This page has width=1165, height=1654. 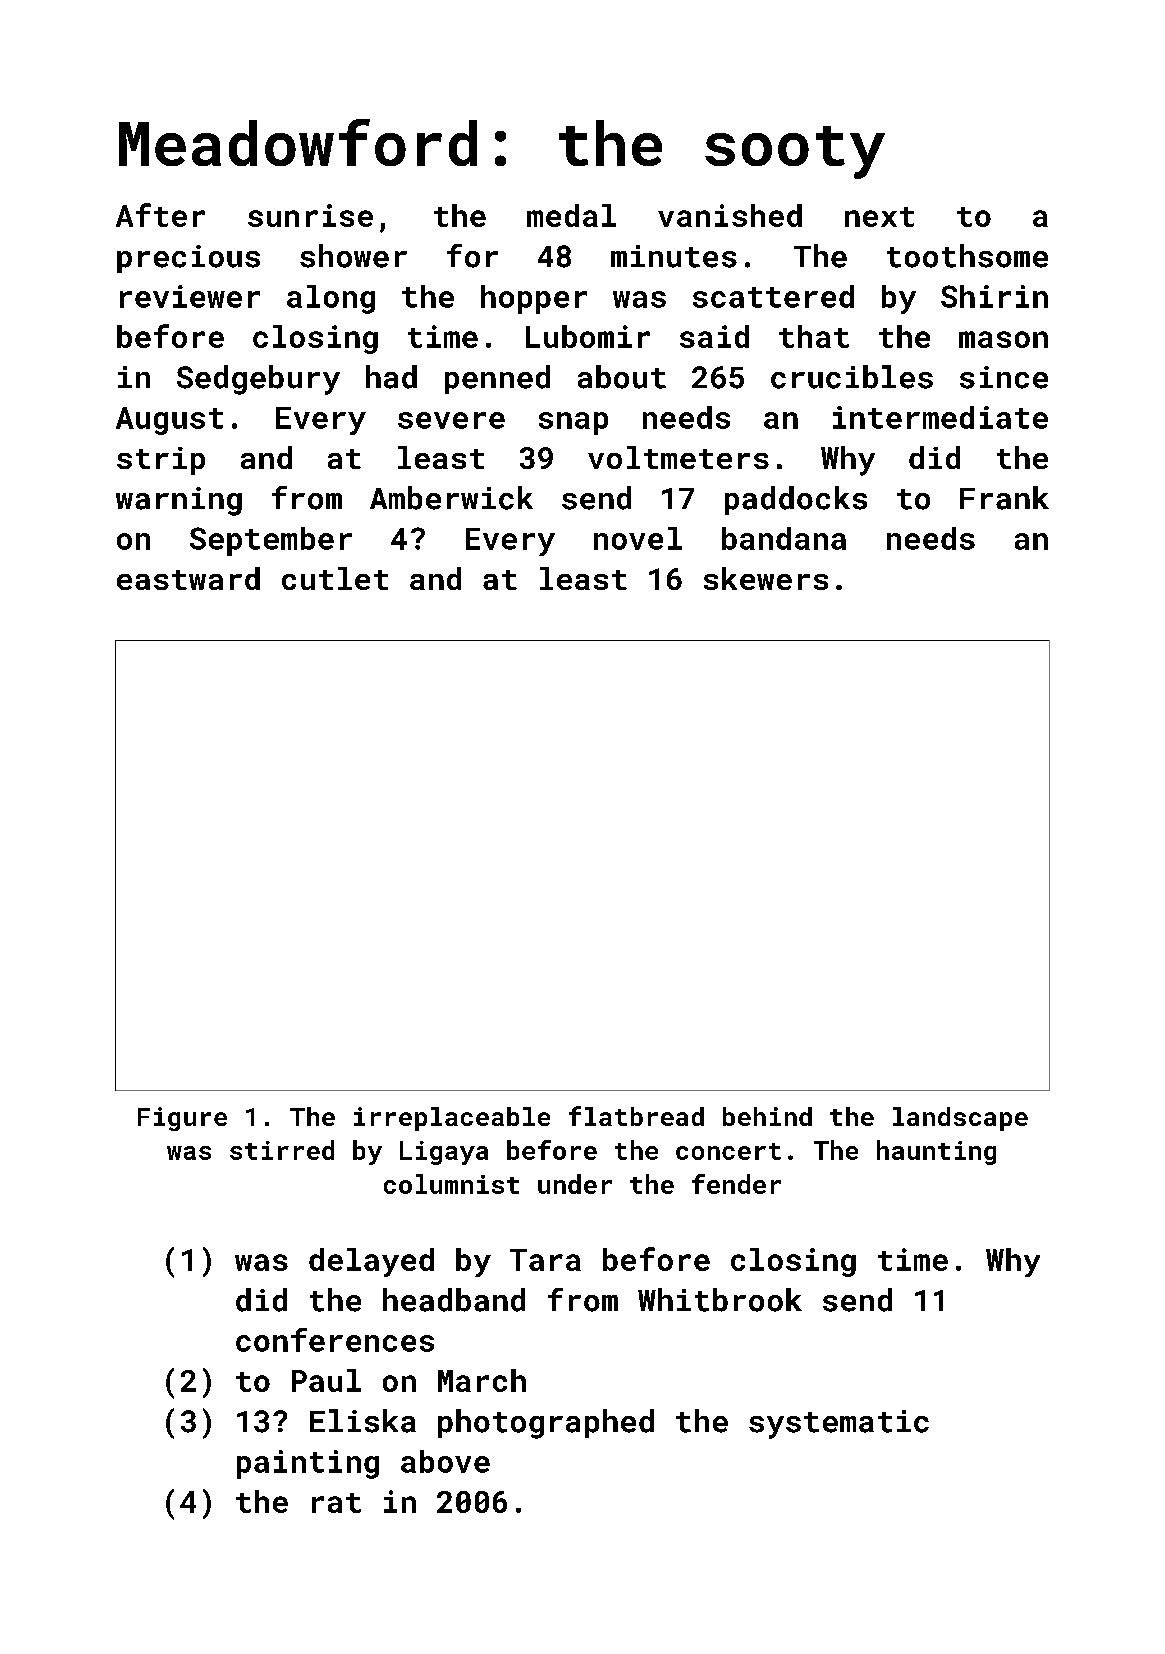 What do you see at coordinates (766, 578) in the page?
I see `skewers` at bounding box center [766, 578].
